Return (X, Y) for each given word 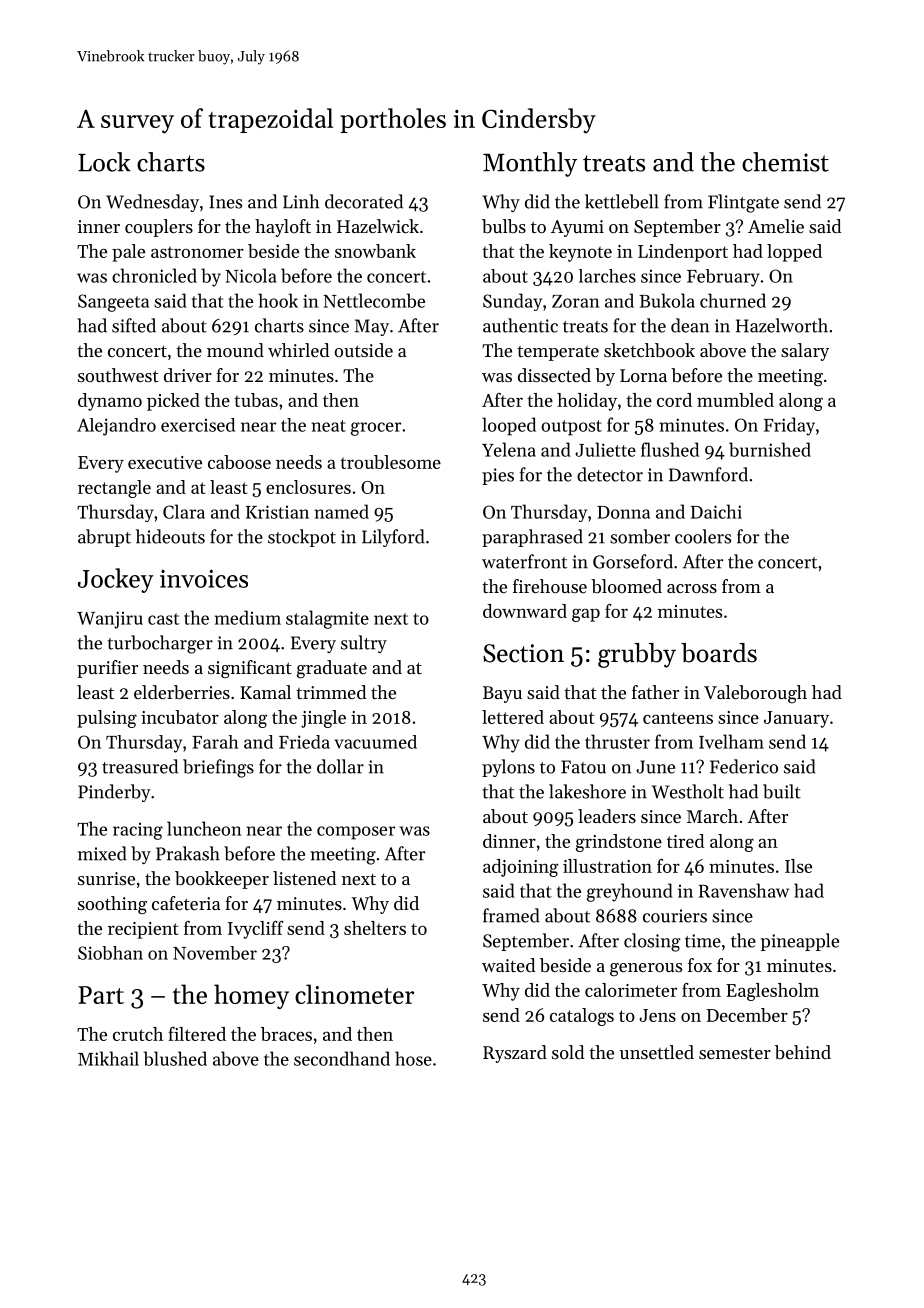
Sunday (512, 302)
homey (251, 996)
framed (511, 915)
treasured (140, 766)
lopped (794, 253)
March (712, 816)
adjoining (520, 868)
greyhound (630, 892)
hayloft (283, 228)
